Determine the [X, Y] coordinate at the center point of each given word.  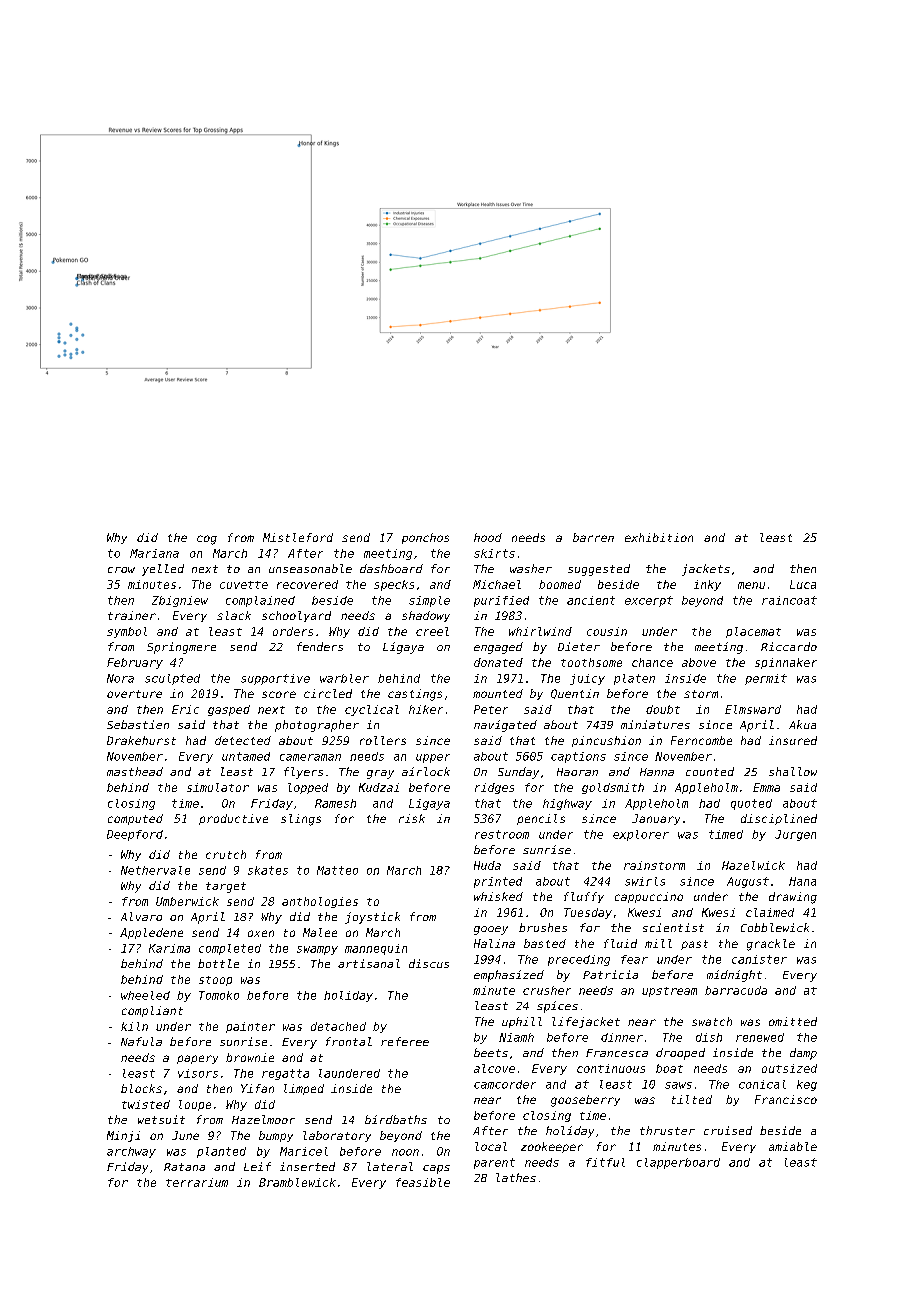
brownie [250, 1057]
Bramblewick [297, 1182]
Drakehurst [141, 740]
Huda [487, 865]
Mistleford [298, 537]
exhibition [659, 537]
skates [268, 870]
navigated [505, 726]
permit [766, 679]
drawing [793, 898]
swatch [712, 1021]
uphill [522, 1022]
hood [488, 537]
